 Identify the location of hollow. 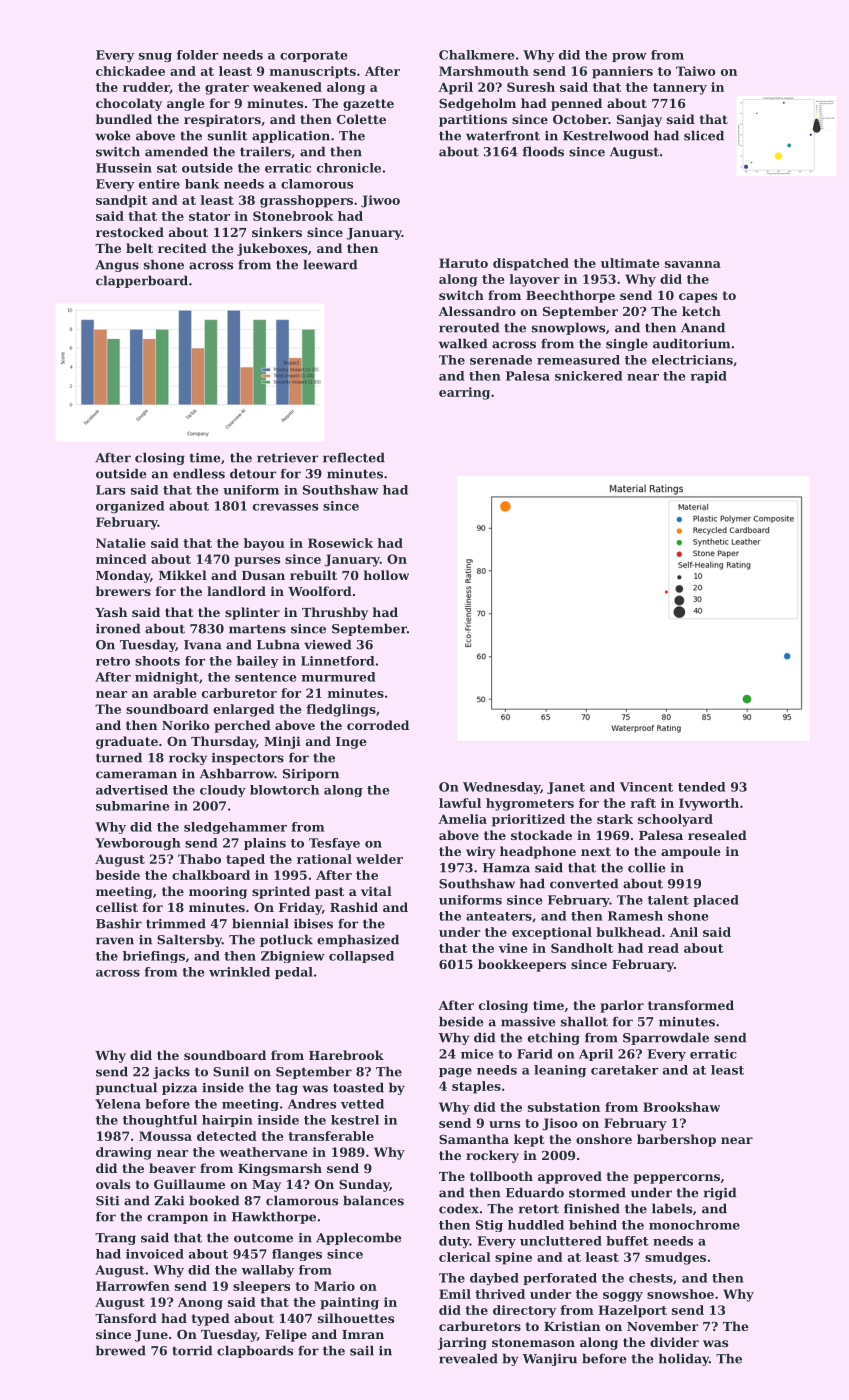
(386, 575).
